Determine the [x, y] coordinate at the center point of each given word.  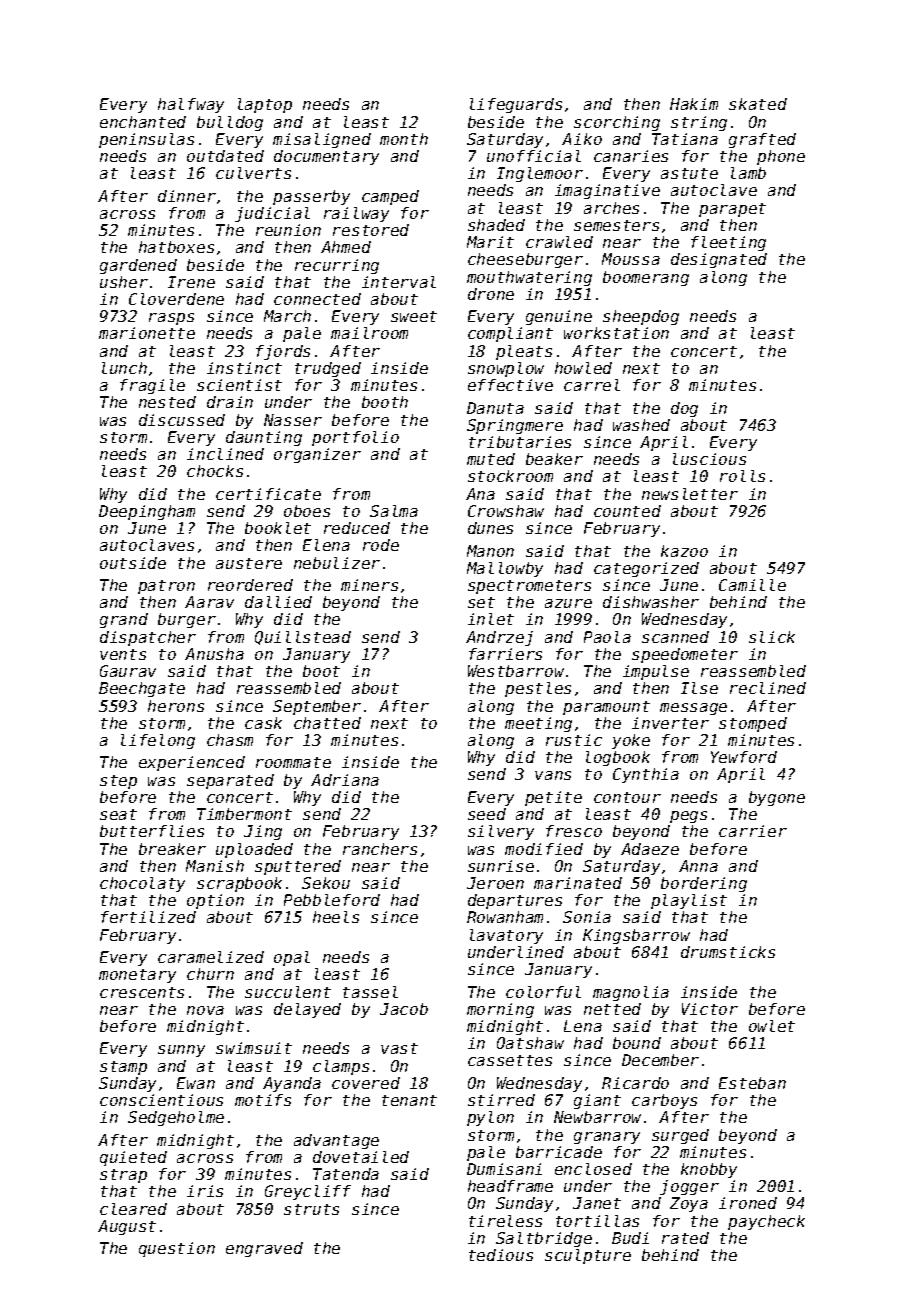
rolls [742, 476]
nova [205, 1010]
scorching [617, 123]
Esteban [752, 1083]
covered [366, 1083]
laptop [265, 105]
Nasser [293, 420]
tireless [505, 1221]
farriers [505, 654]
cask [263, 723]
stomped [753, 724]
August [127, 1227]
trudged [328, 369]
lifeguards [516, 105]
